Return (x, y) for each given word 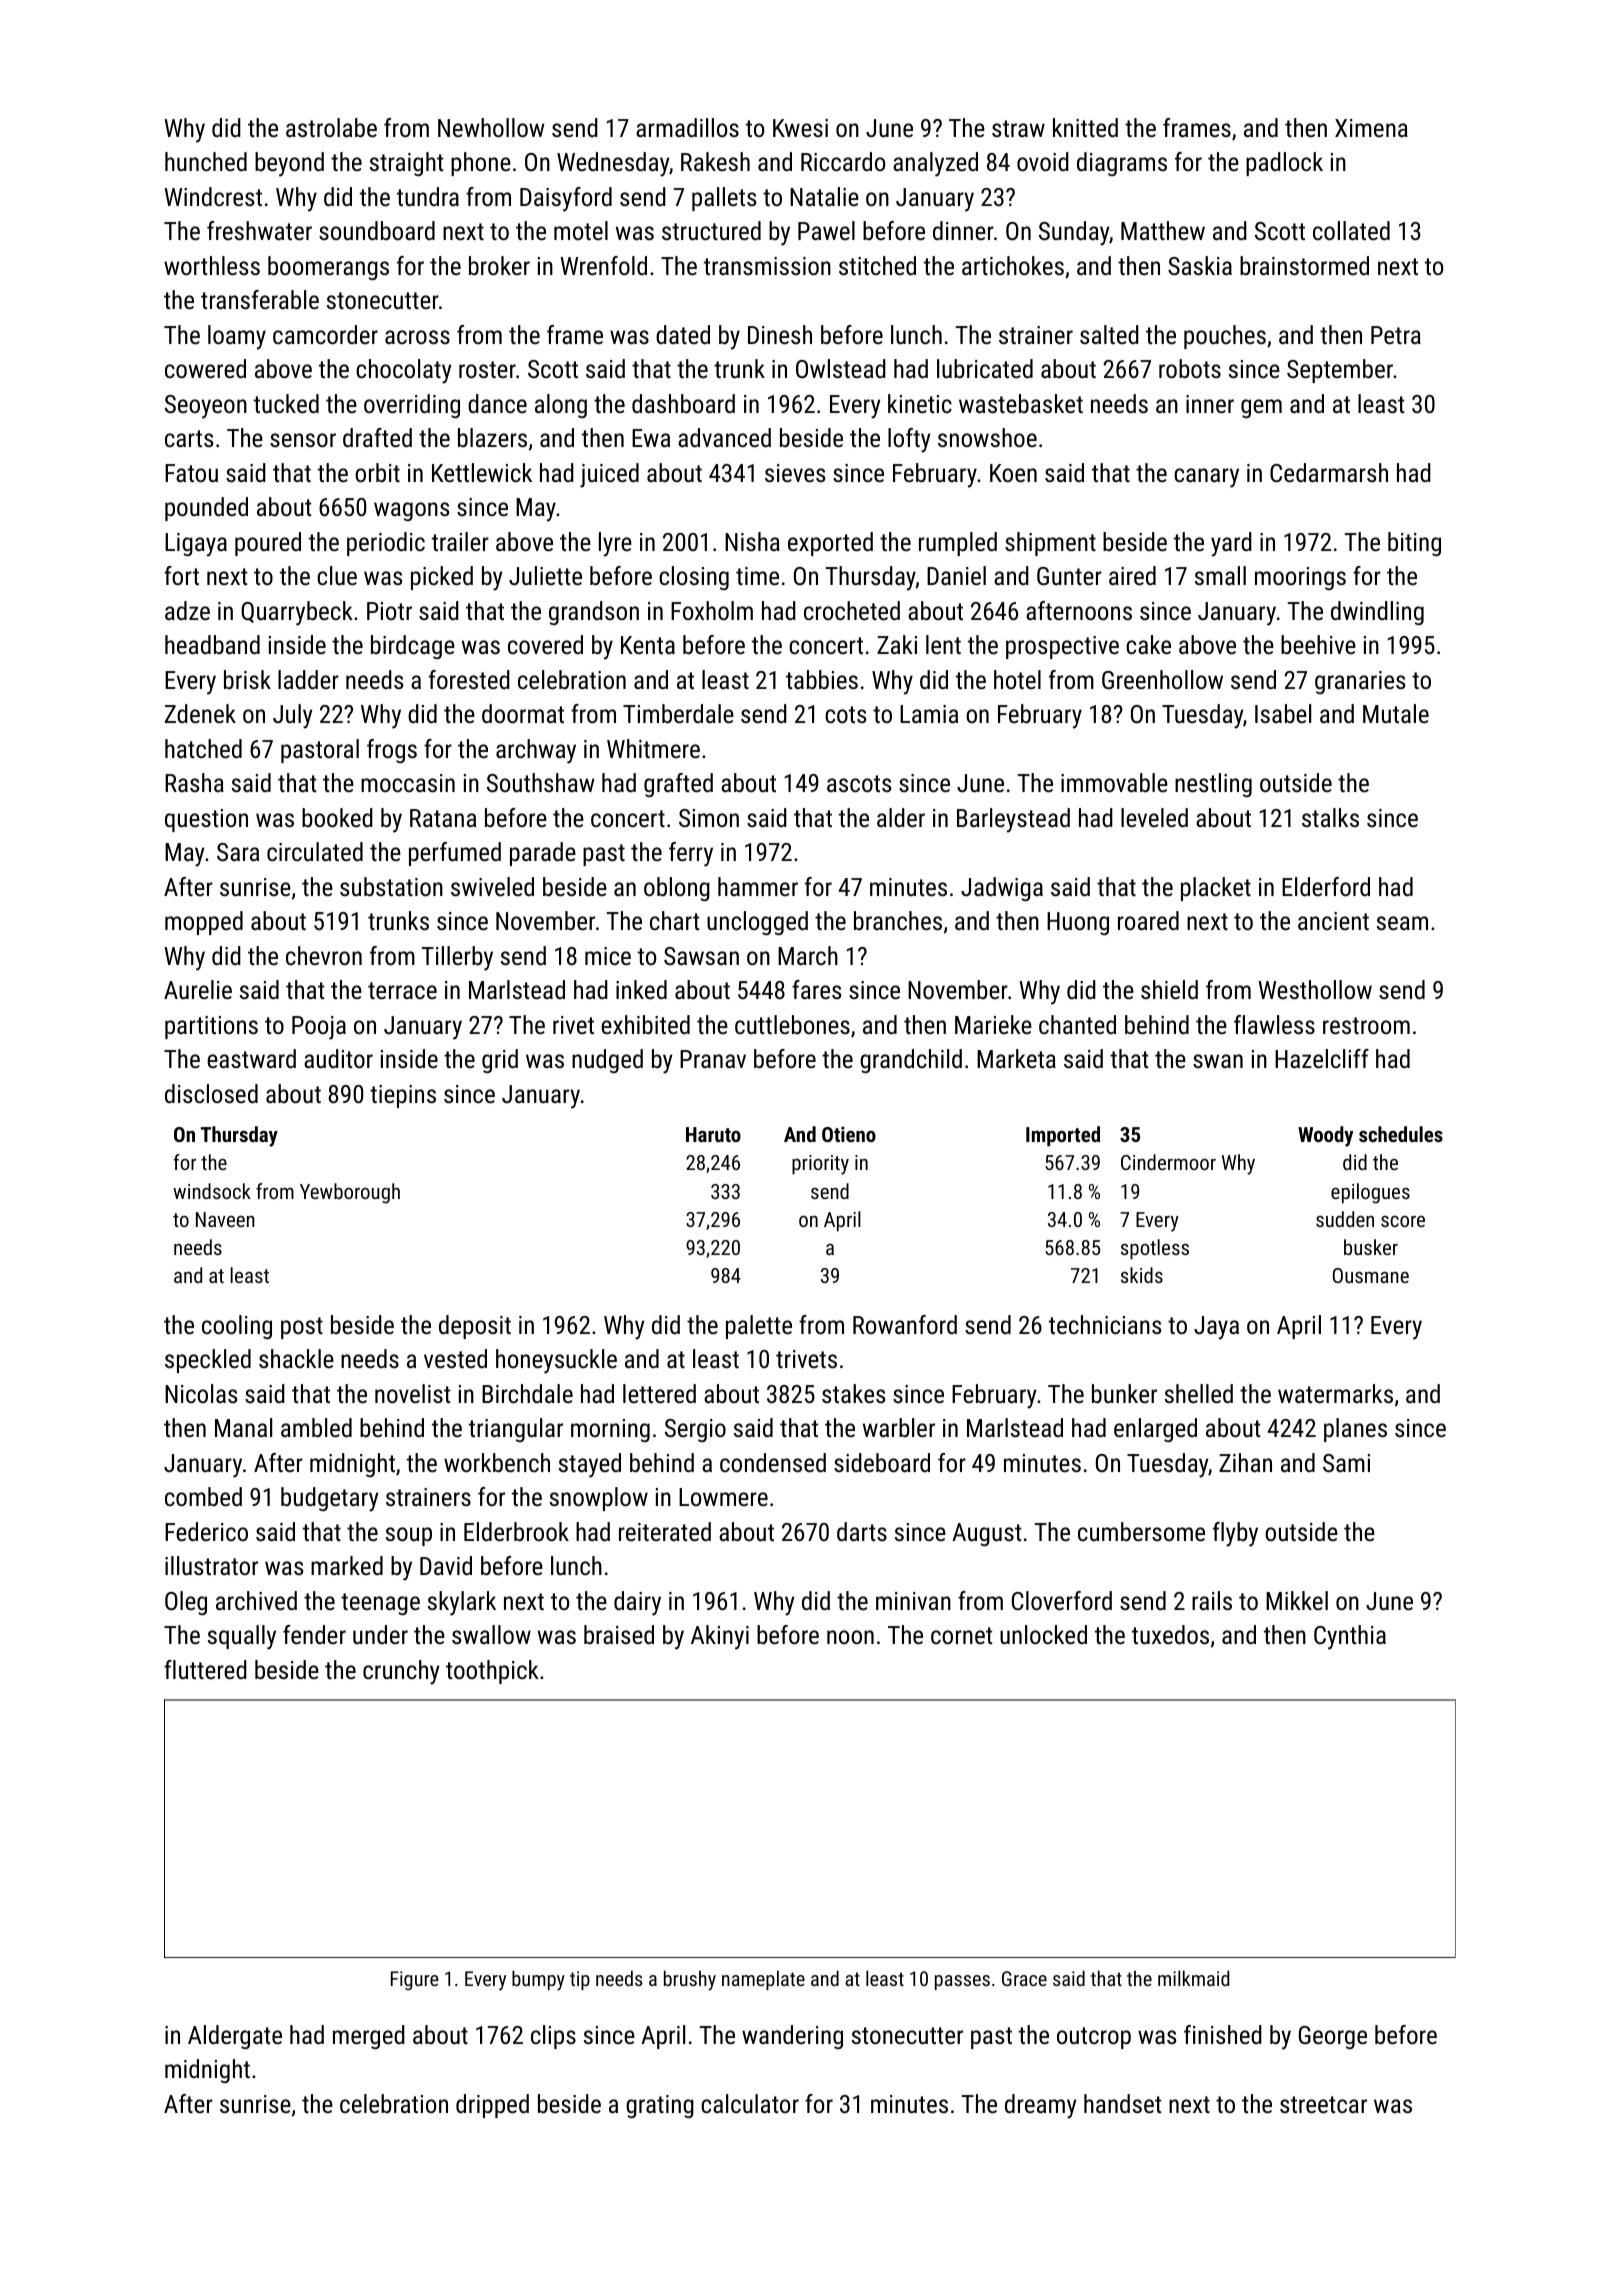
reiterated (665, 1531)
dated (683, 334)
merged (369, 2037)
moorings (1300, 578)
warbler (899, 1427)
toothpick (492, 1672)
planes (1355, 1430)
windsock (212, 1191)
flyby (1235, 1534)
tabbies (822, 679)
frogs (392, 751)
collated (1351, 230)
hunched (206, 161)
